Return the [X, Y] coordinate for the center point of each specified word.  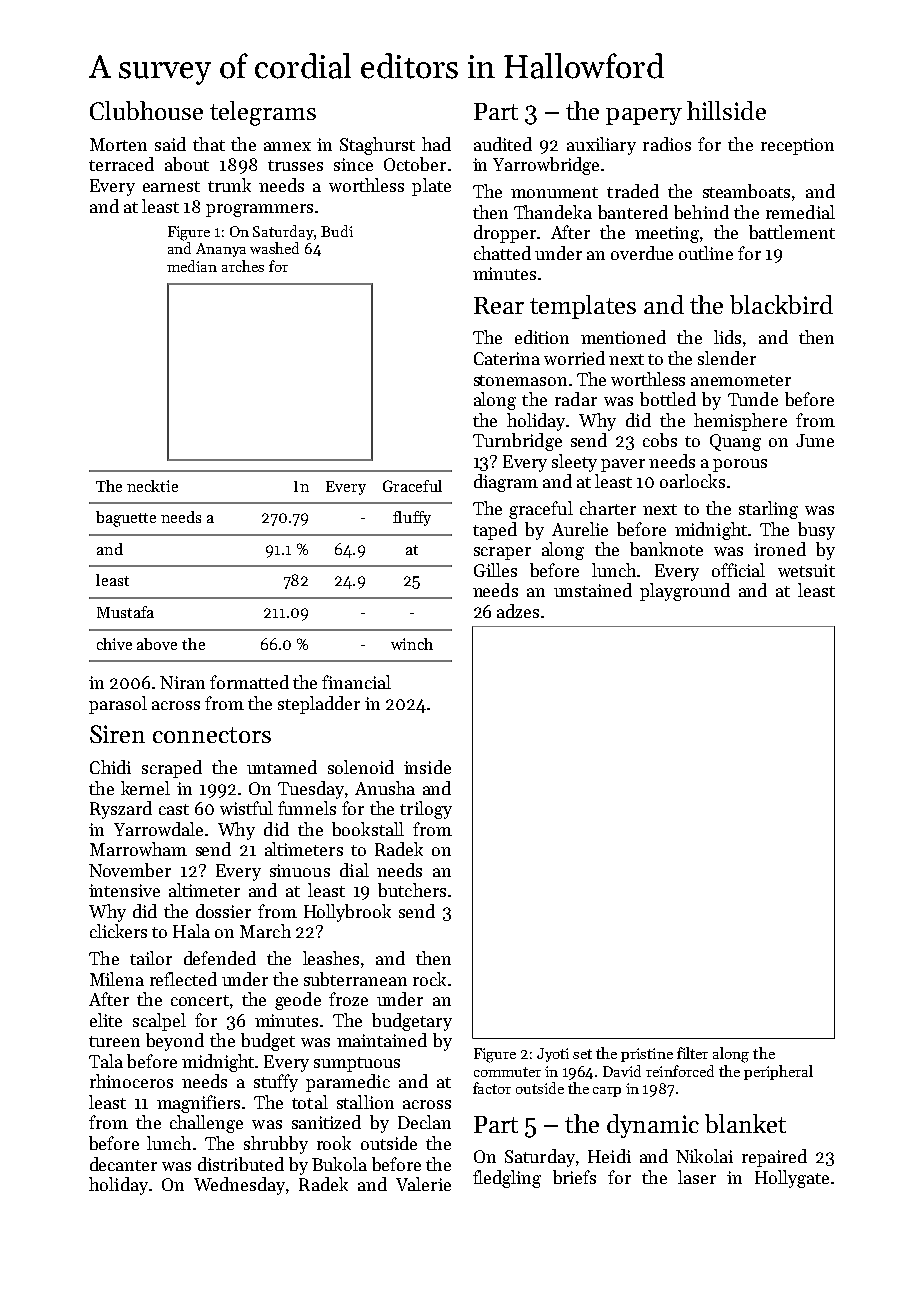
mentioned [623, 337]
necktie [152, 486]
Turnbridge [517, 442]
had [436, 144]
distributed [241, 1164]
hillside [726, 110]
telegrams [263, 113]
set [582, 1054]
